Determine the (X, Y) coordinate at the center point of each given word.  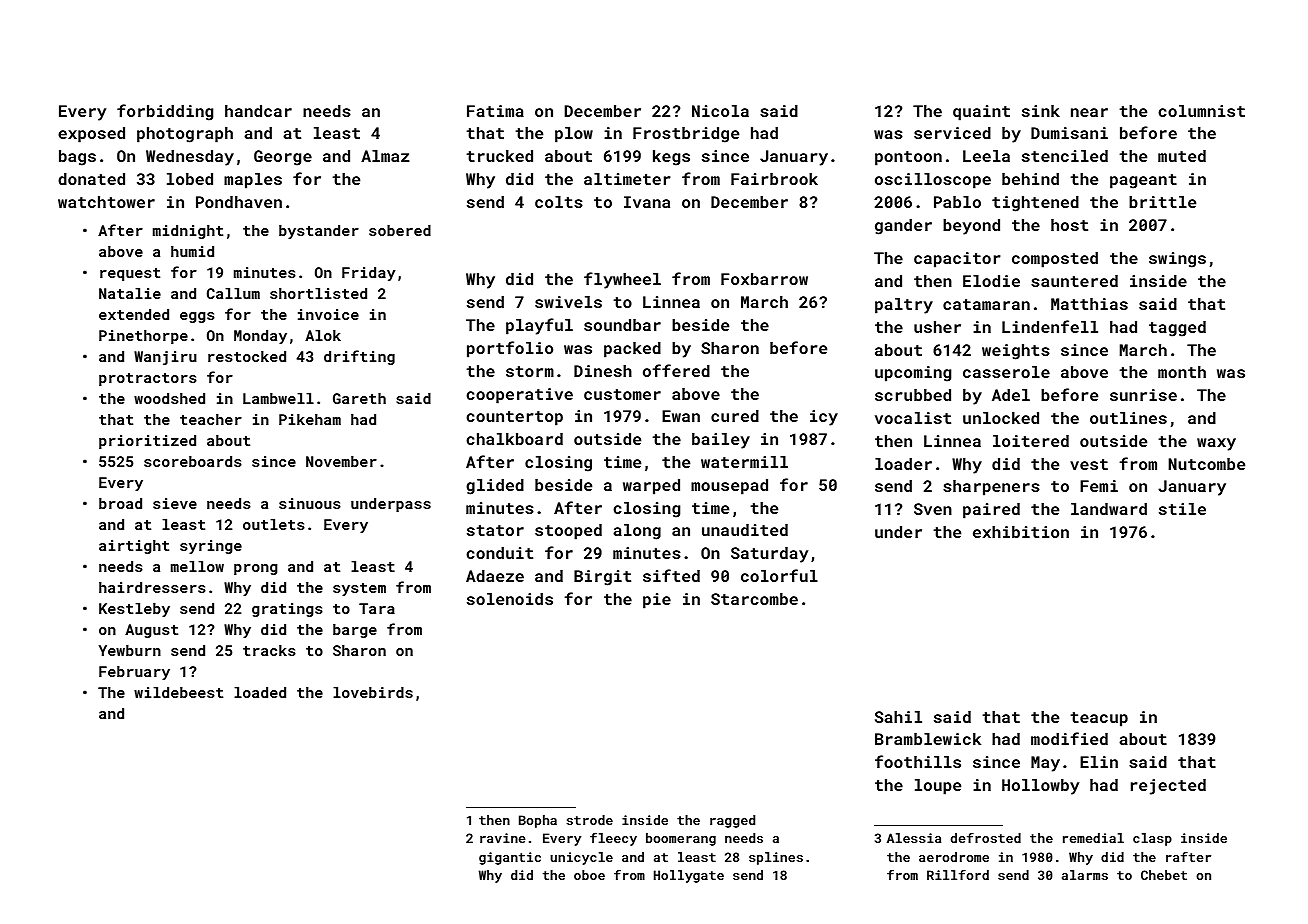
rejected (1168, 787)
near (1089, 112)
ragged (732, 821)
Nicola (720, 111)
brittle (1162, 202)
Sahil (898, 717)
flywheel (622, 280)
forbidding (165, 112)
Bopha (538, 821)
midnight (188, 232)
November (341, 461)
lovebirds (373, 692)
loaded (260, 692)
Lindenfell (1050, 326)
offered (676, 370)
